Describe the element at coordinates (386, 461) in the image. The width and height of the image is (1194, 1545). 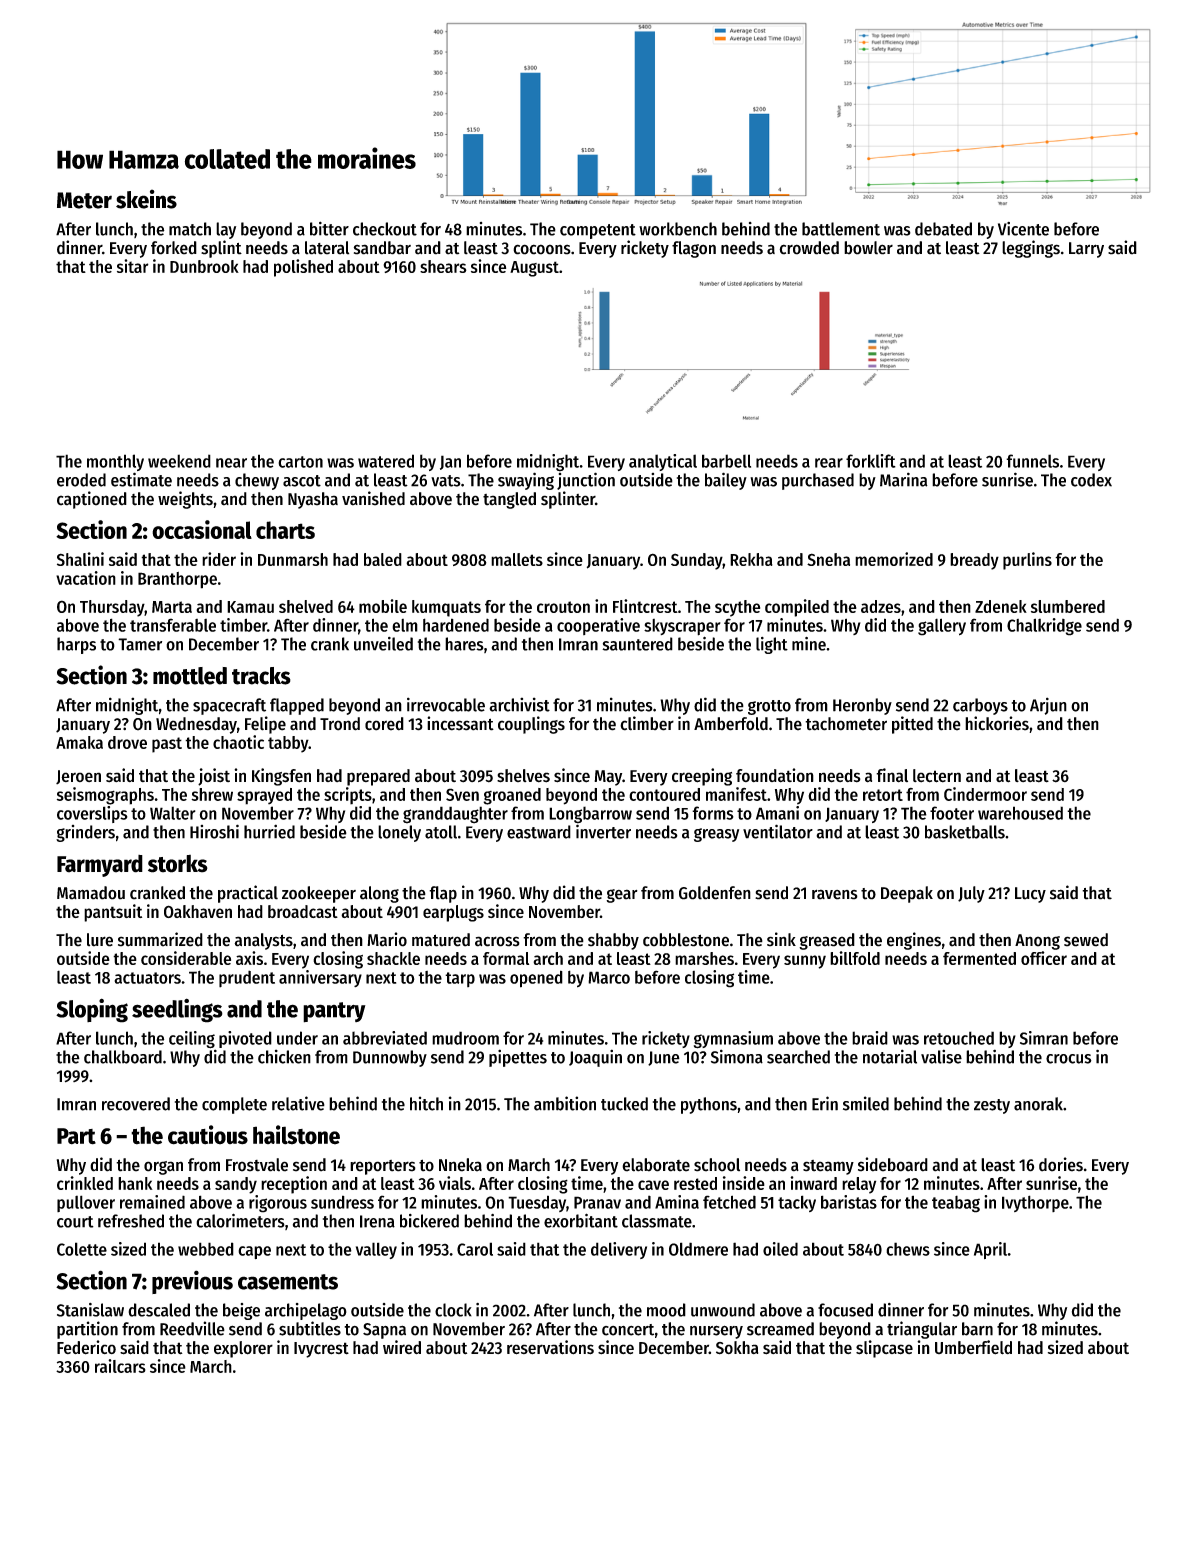
I see `watered` at that location.
